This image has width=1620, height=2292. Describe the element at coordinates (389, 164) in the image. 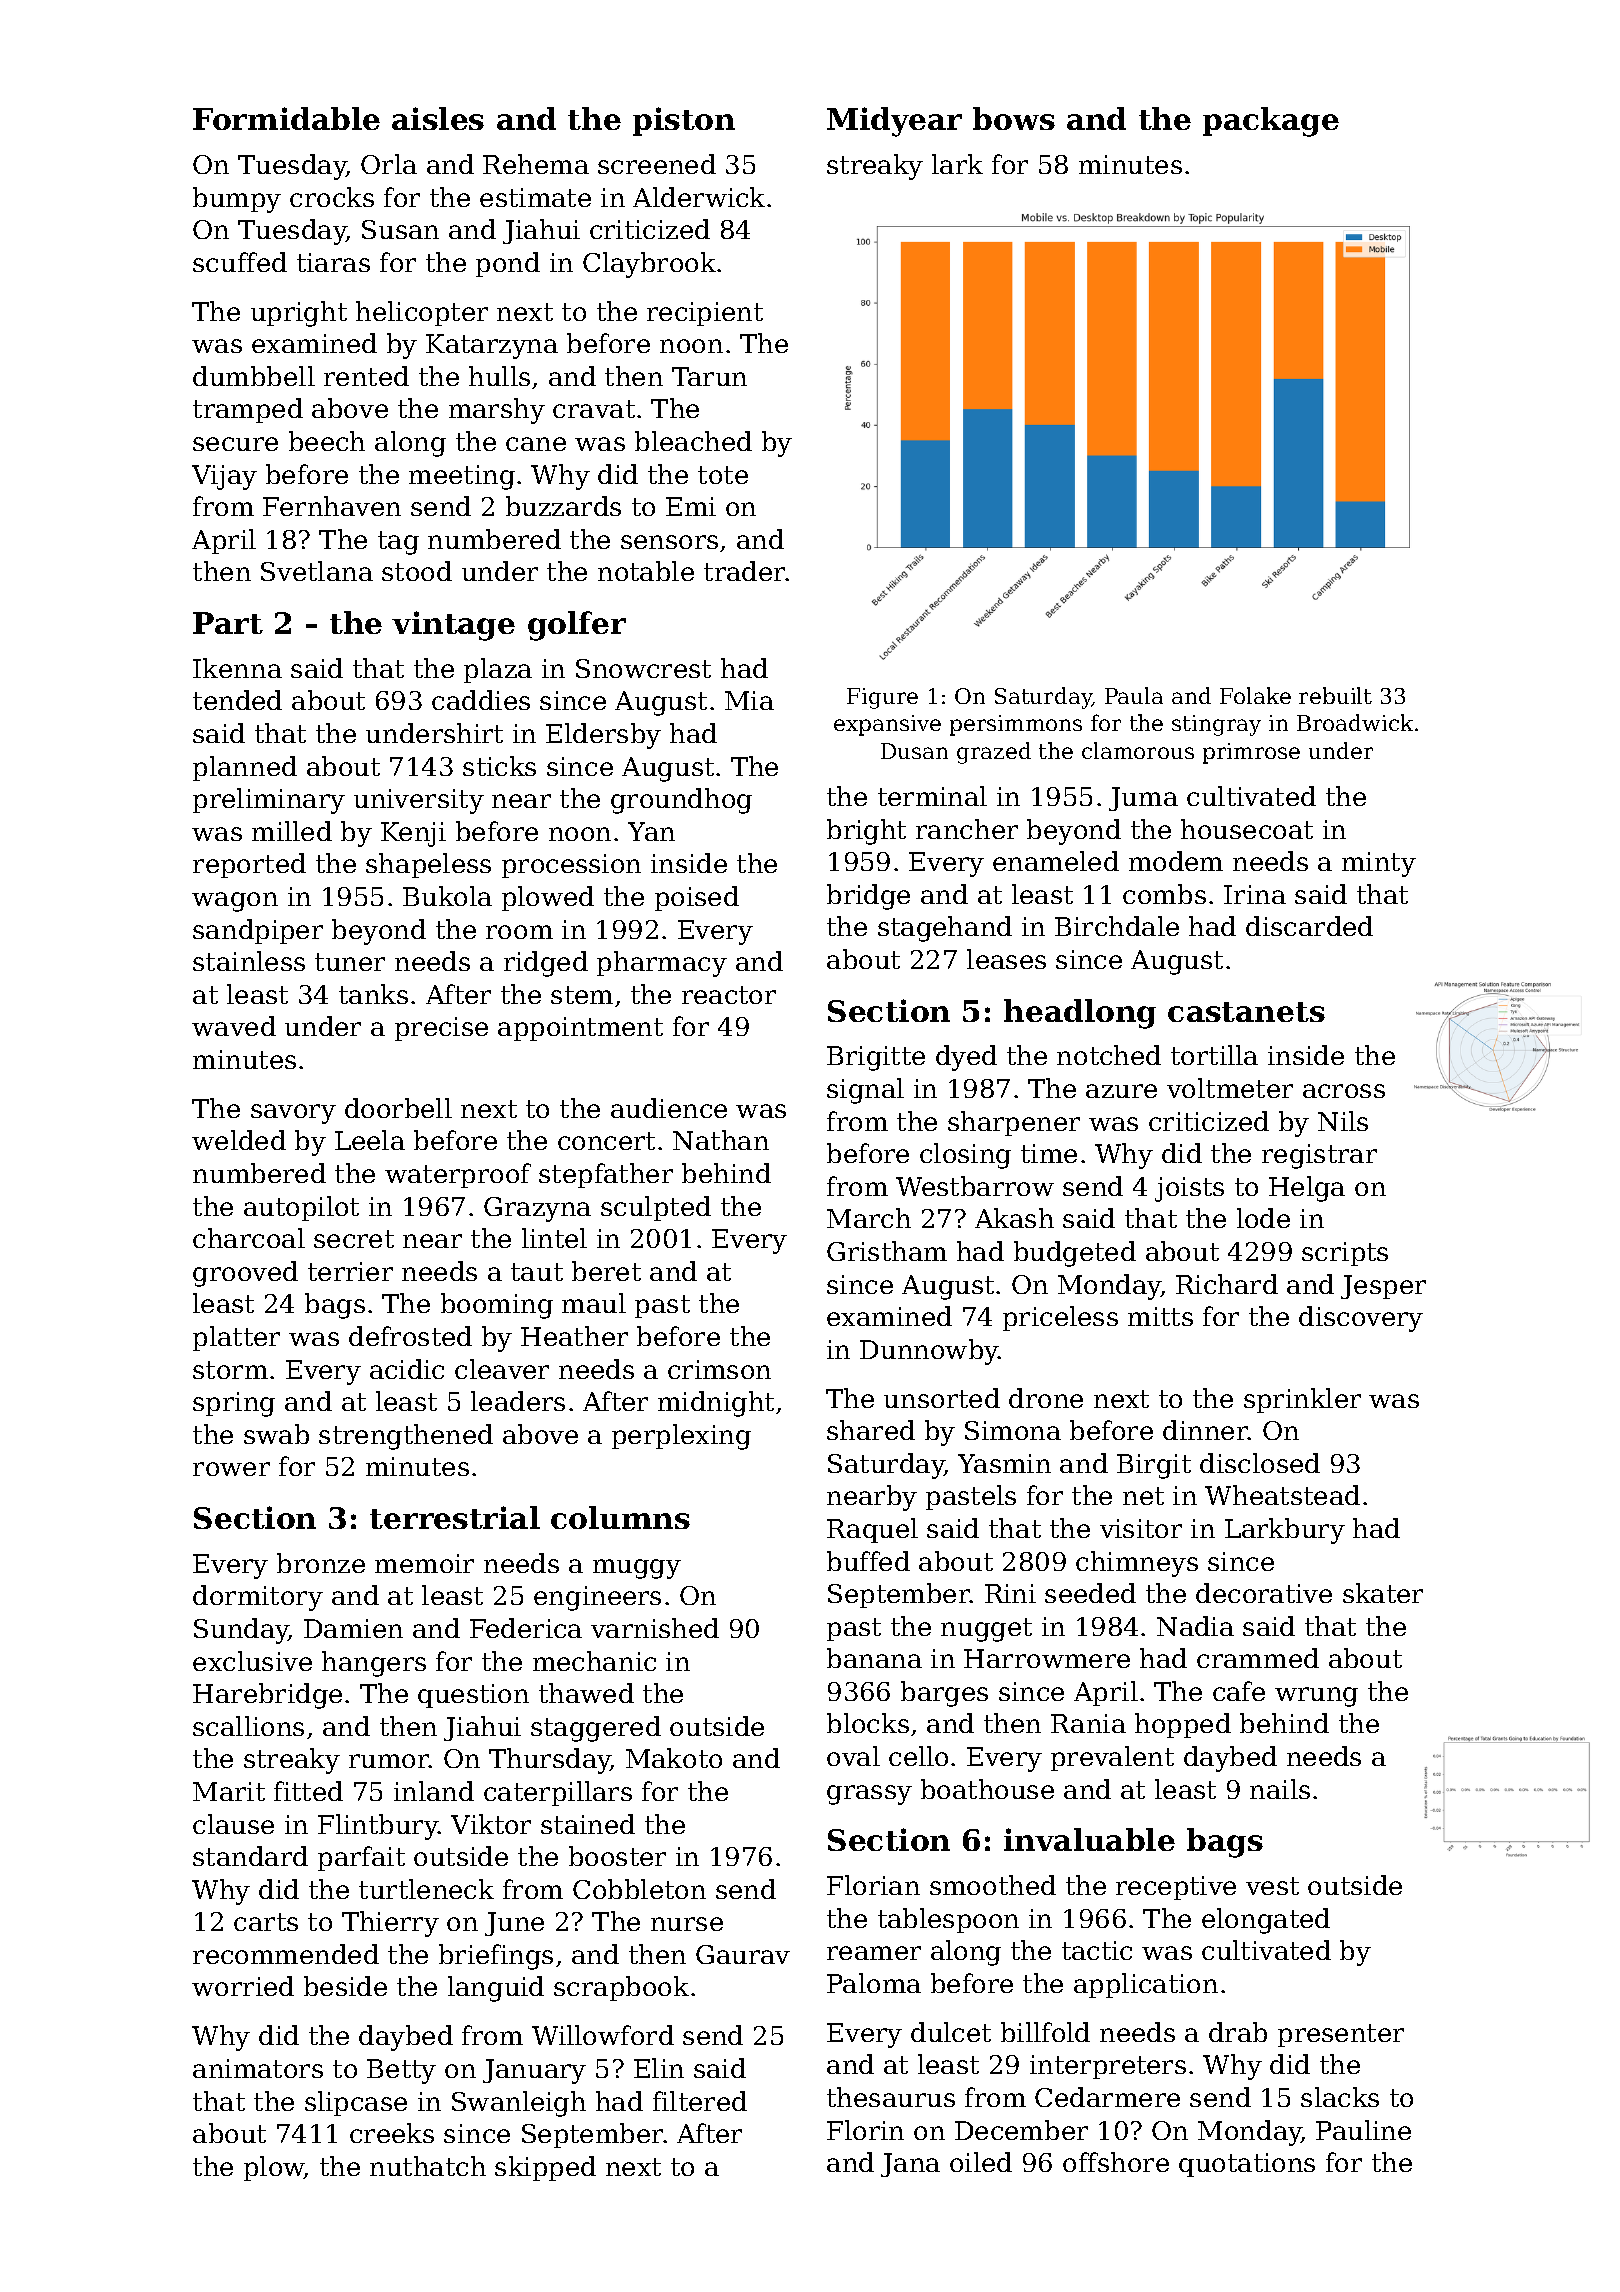

I see `Orla` at that location.
